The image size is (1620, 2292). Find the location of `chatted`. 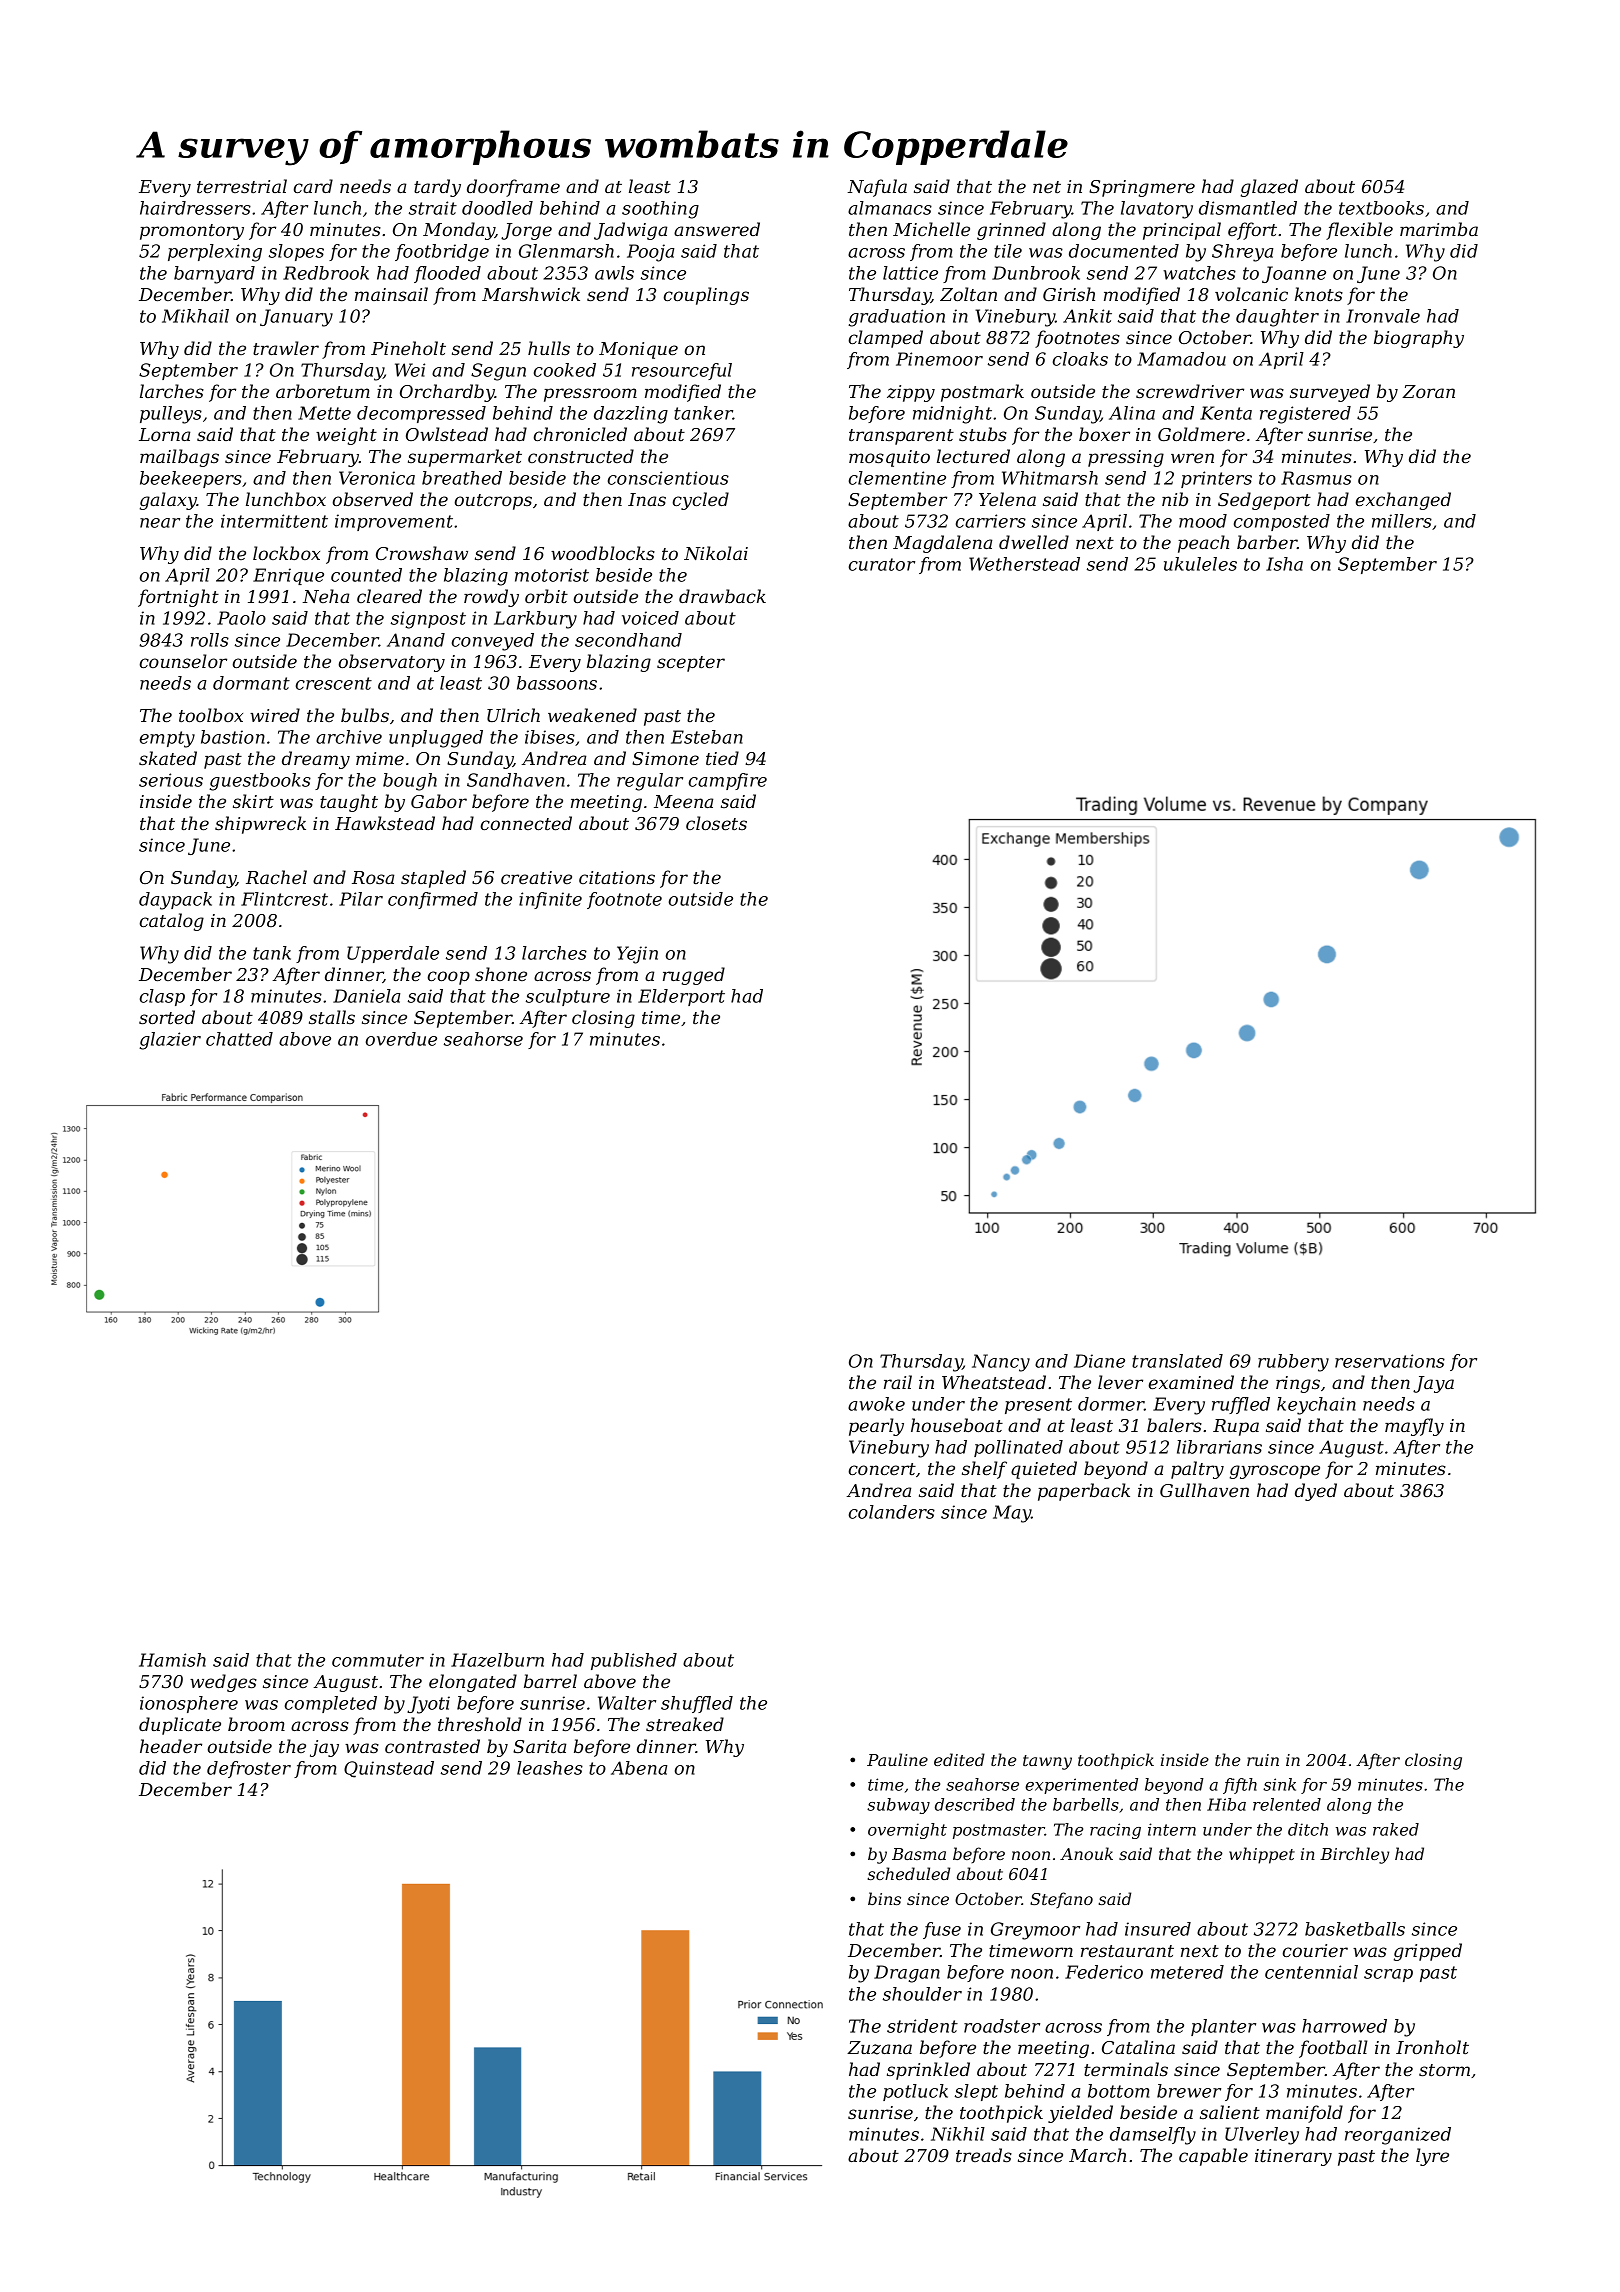

chatted is located at coordinates (239, 1039).
